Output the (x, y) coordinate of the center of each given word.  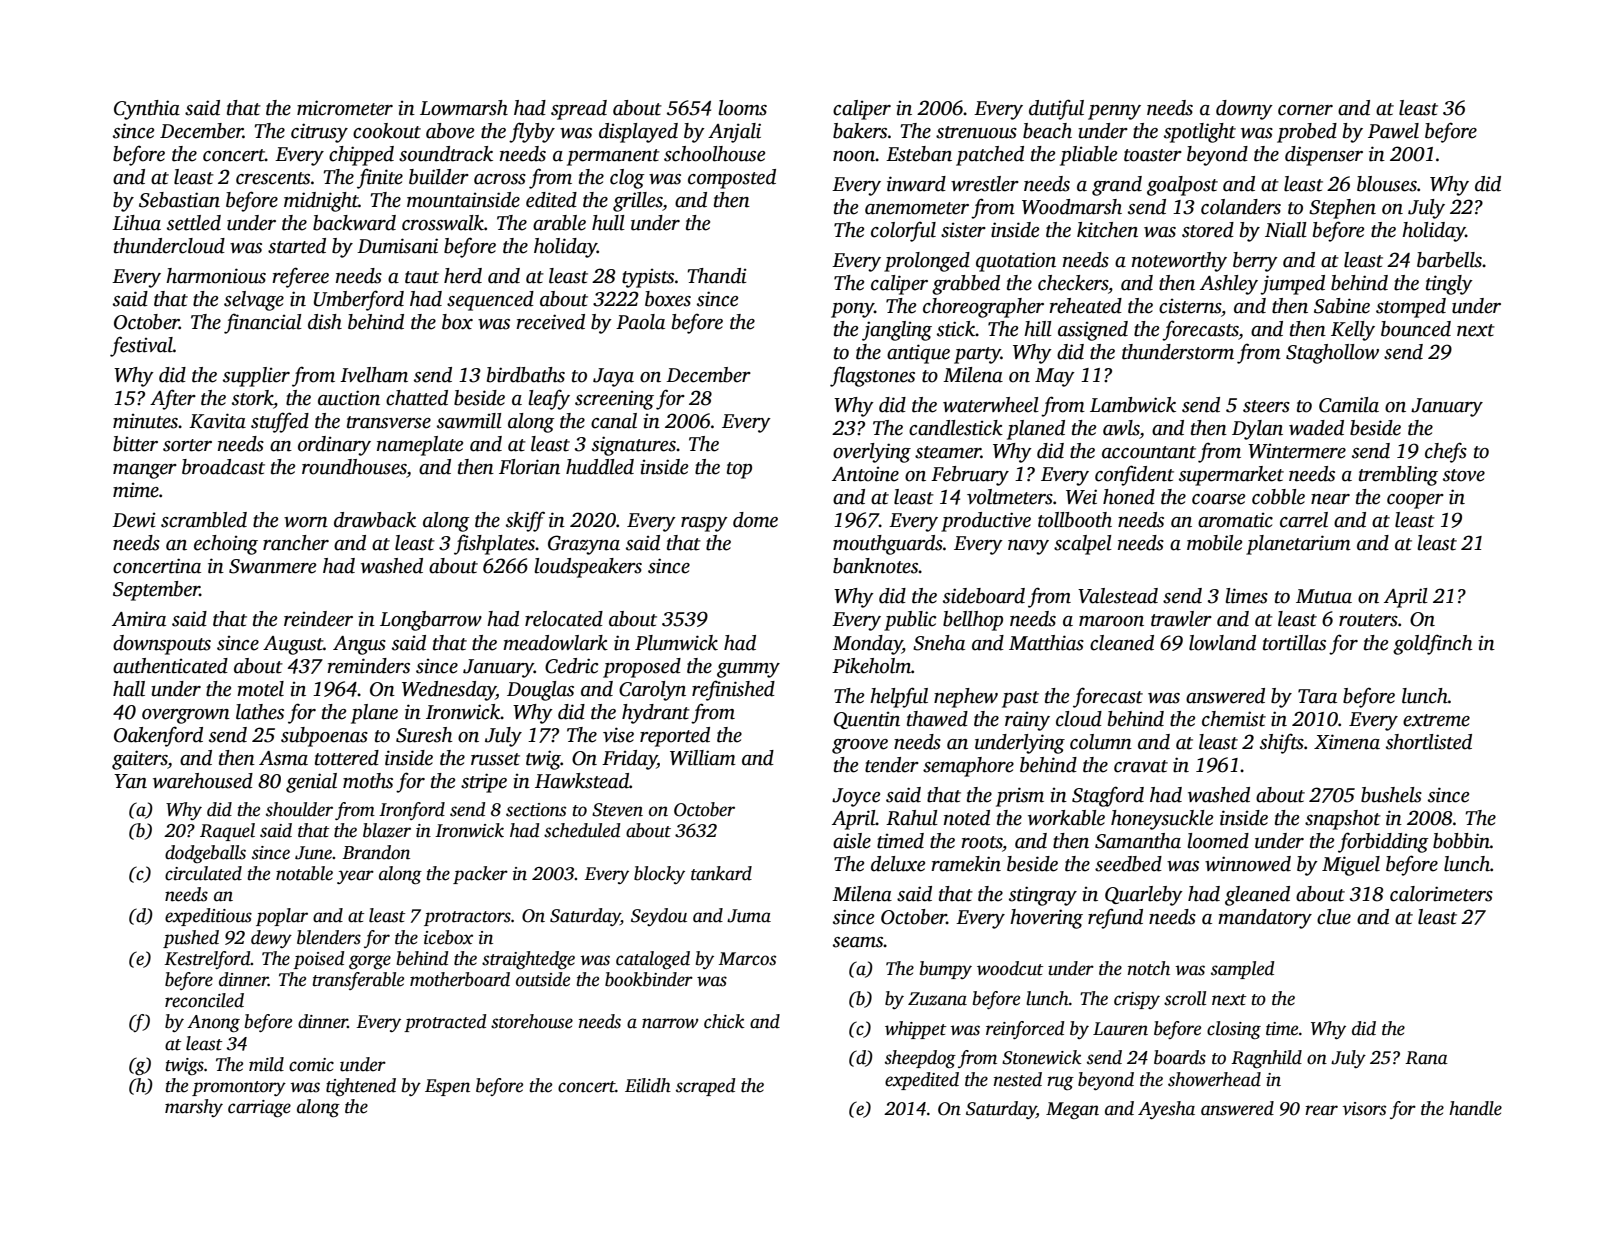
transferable (358, 981)
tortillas (1294, 643)
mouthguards (888, 545)
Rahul (912, 818)
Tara (1317, 696)
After (173, 399)
